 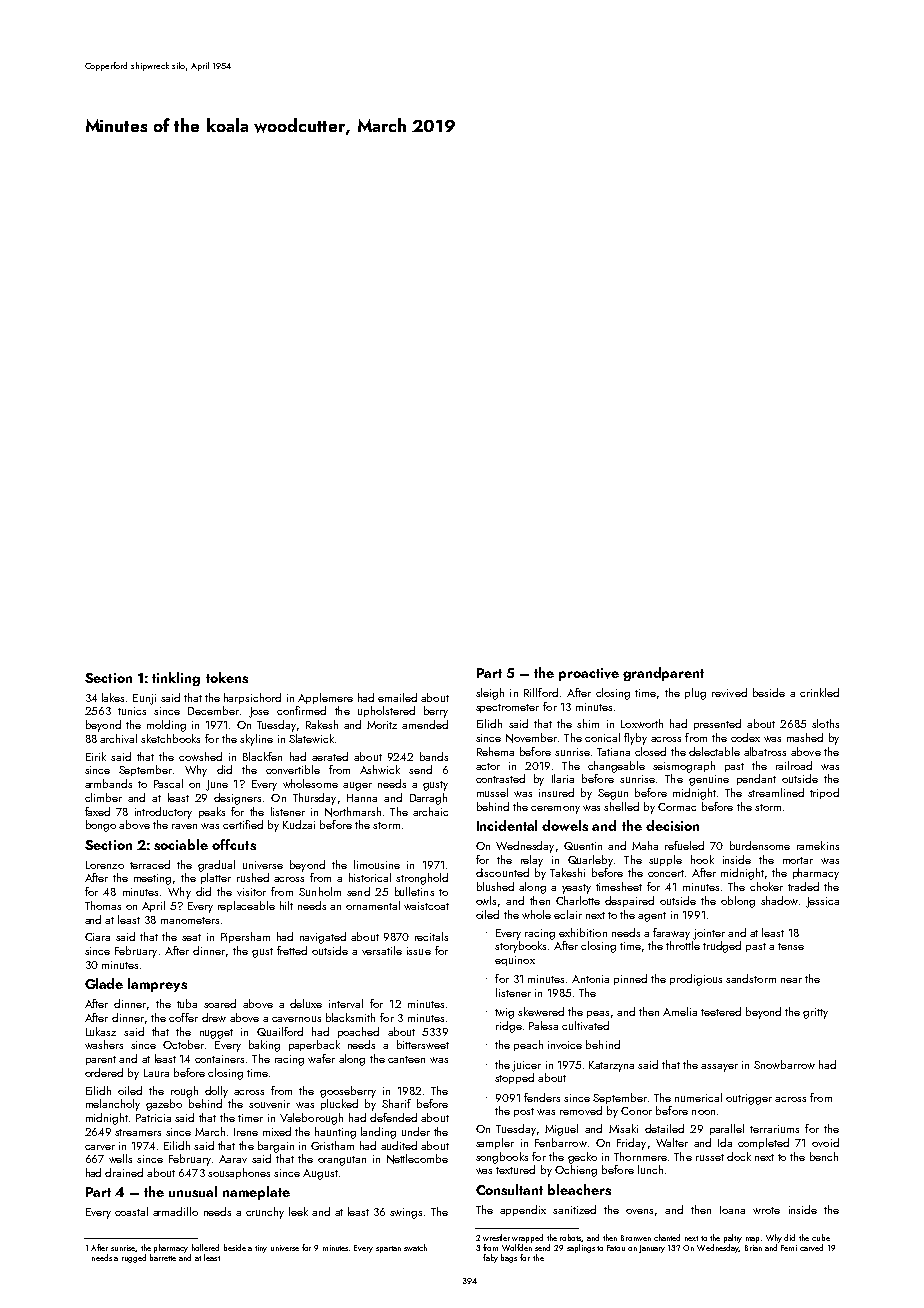 I want to click on November, so click(x=531, y=738).
